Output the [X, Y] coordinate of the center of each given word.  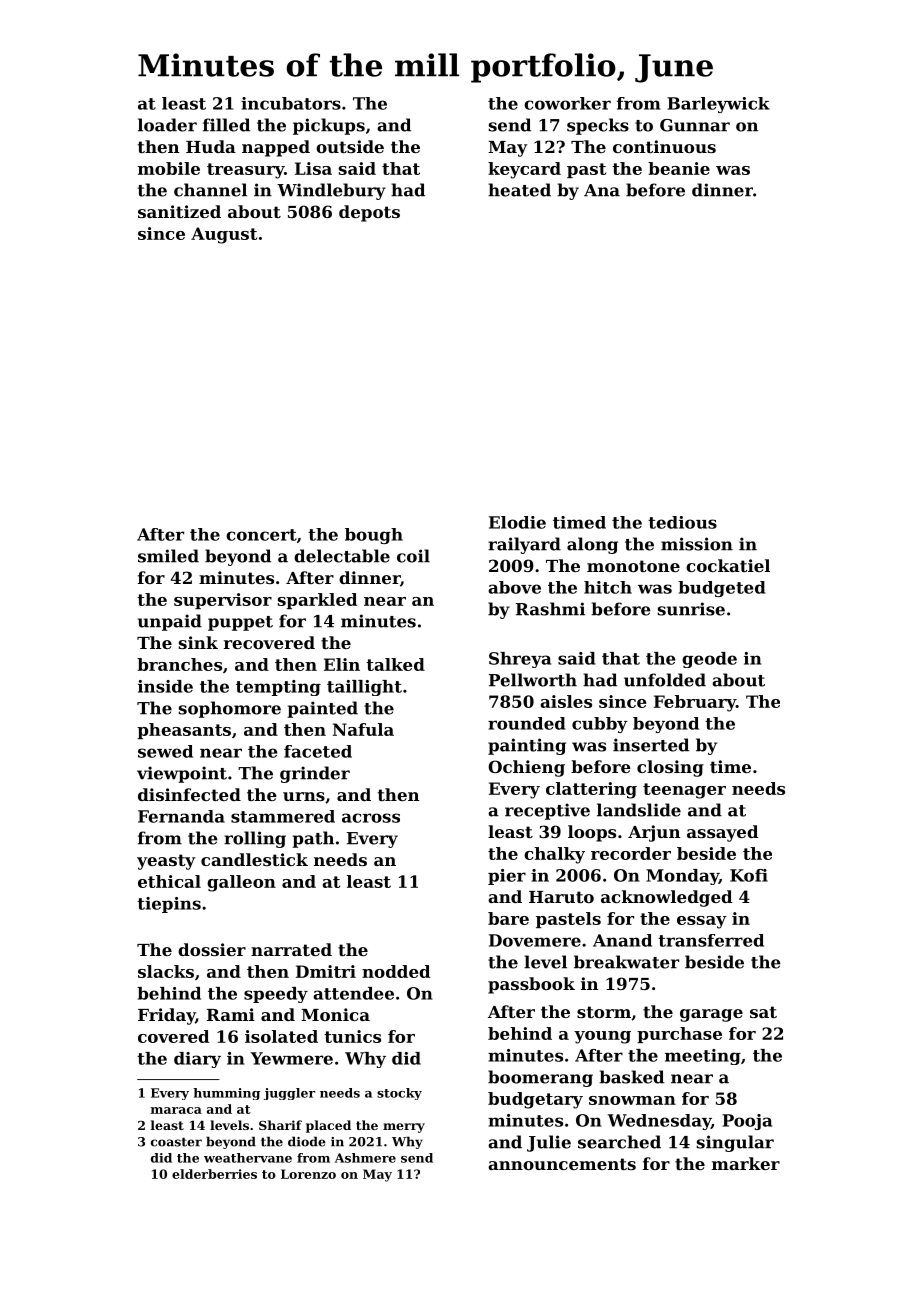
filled [226, 125]
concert [261, 535]
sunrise [691, 609]
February [695, 703]
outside [350, 146]
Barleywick [718, 105]
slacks [166, 971]
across [371, 818]
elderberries [214, 1174]
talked [395, 664]
